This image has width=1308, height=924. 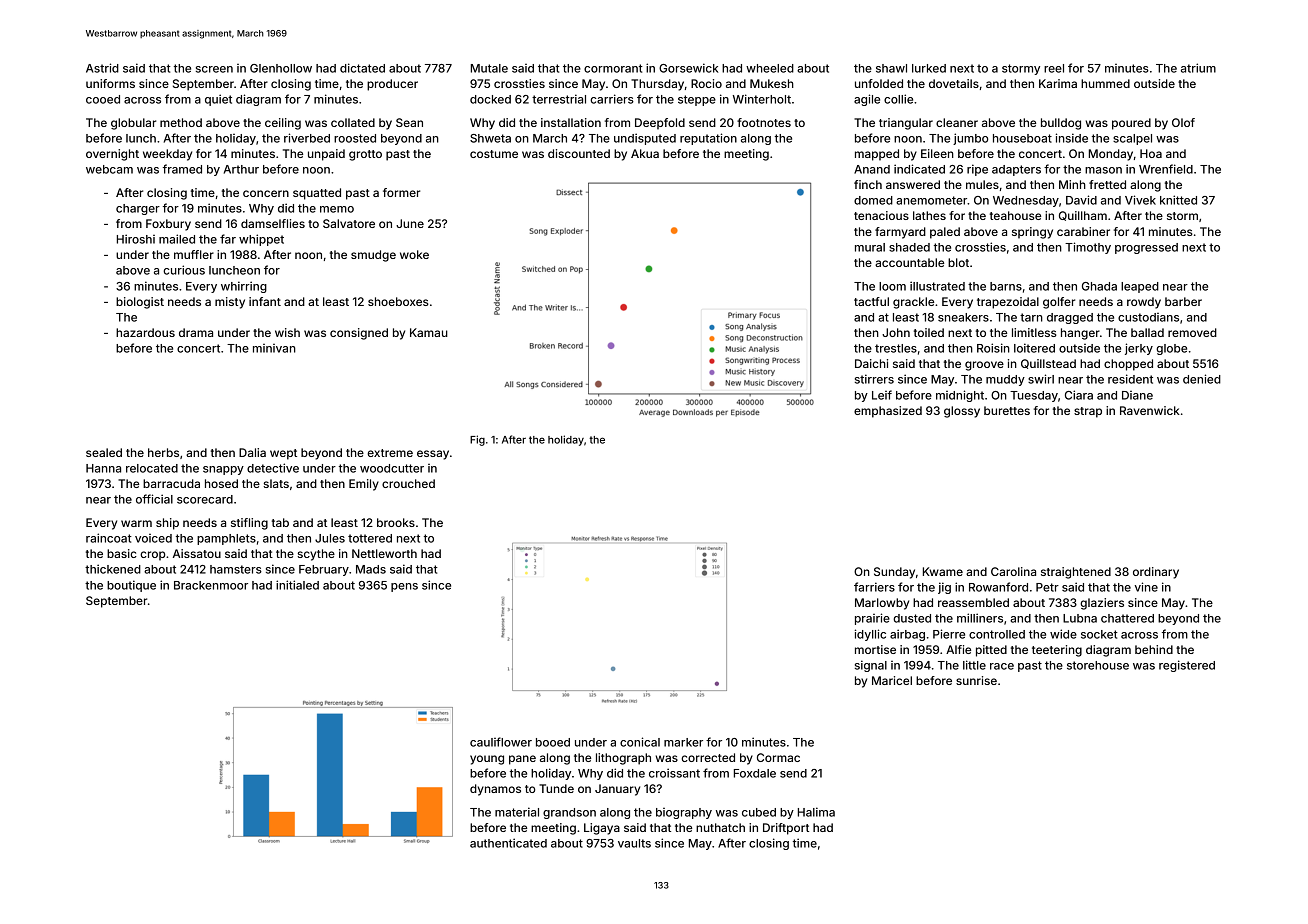 What do you see at coordinates (131, 586) in the image?
I see `boutique` at bounding box center [131, 586].
